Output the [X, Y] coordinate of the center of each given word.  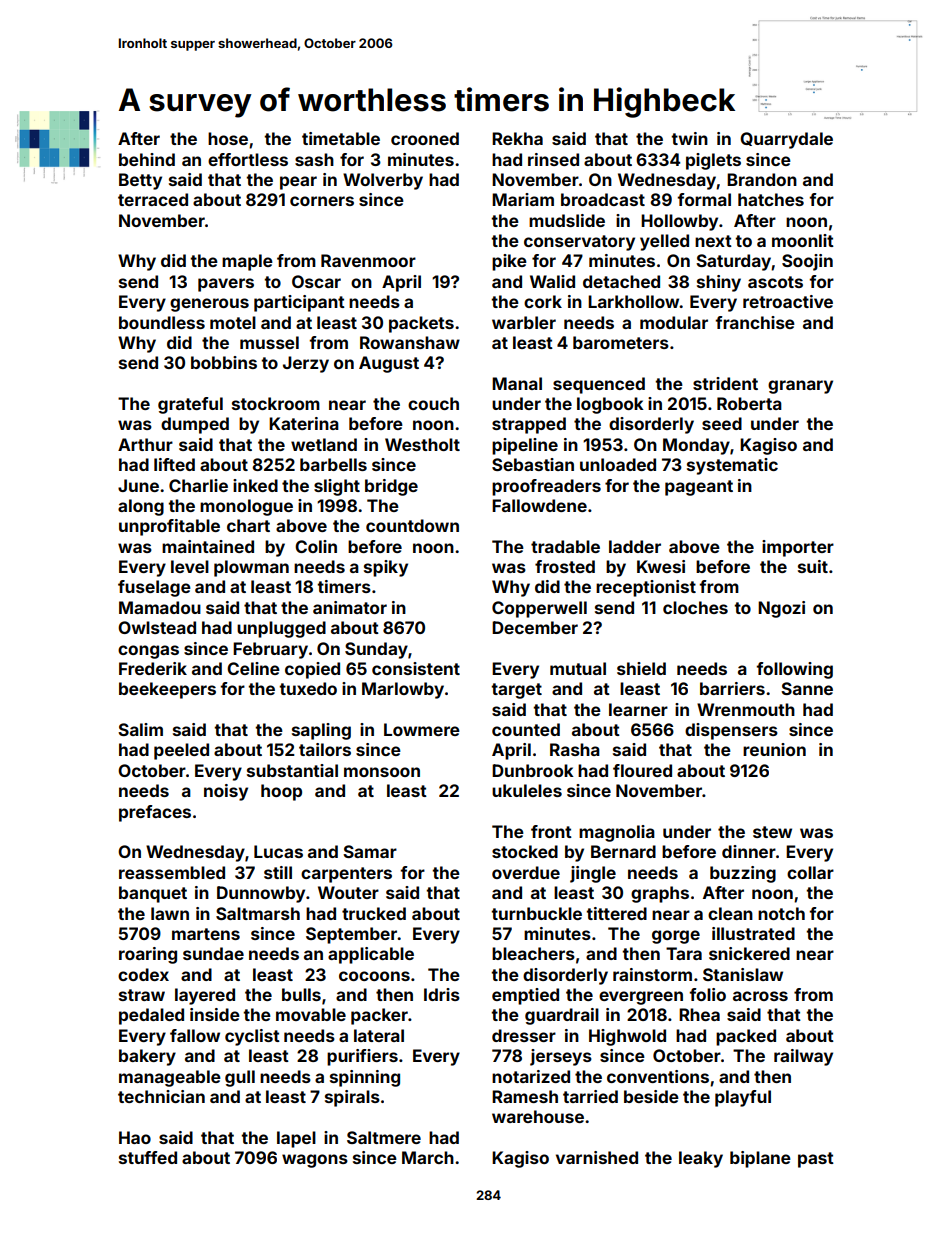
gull [240, 1078]
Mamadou [160, 607]
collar [810, 872]
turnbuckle [536, 913]
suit [813, 566]
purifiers [362, 1057]
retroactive [788, 301]
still [278, 872]
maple [247, 262]
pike [509, 262]
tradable [565, 546]
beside [651, 1096]
